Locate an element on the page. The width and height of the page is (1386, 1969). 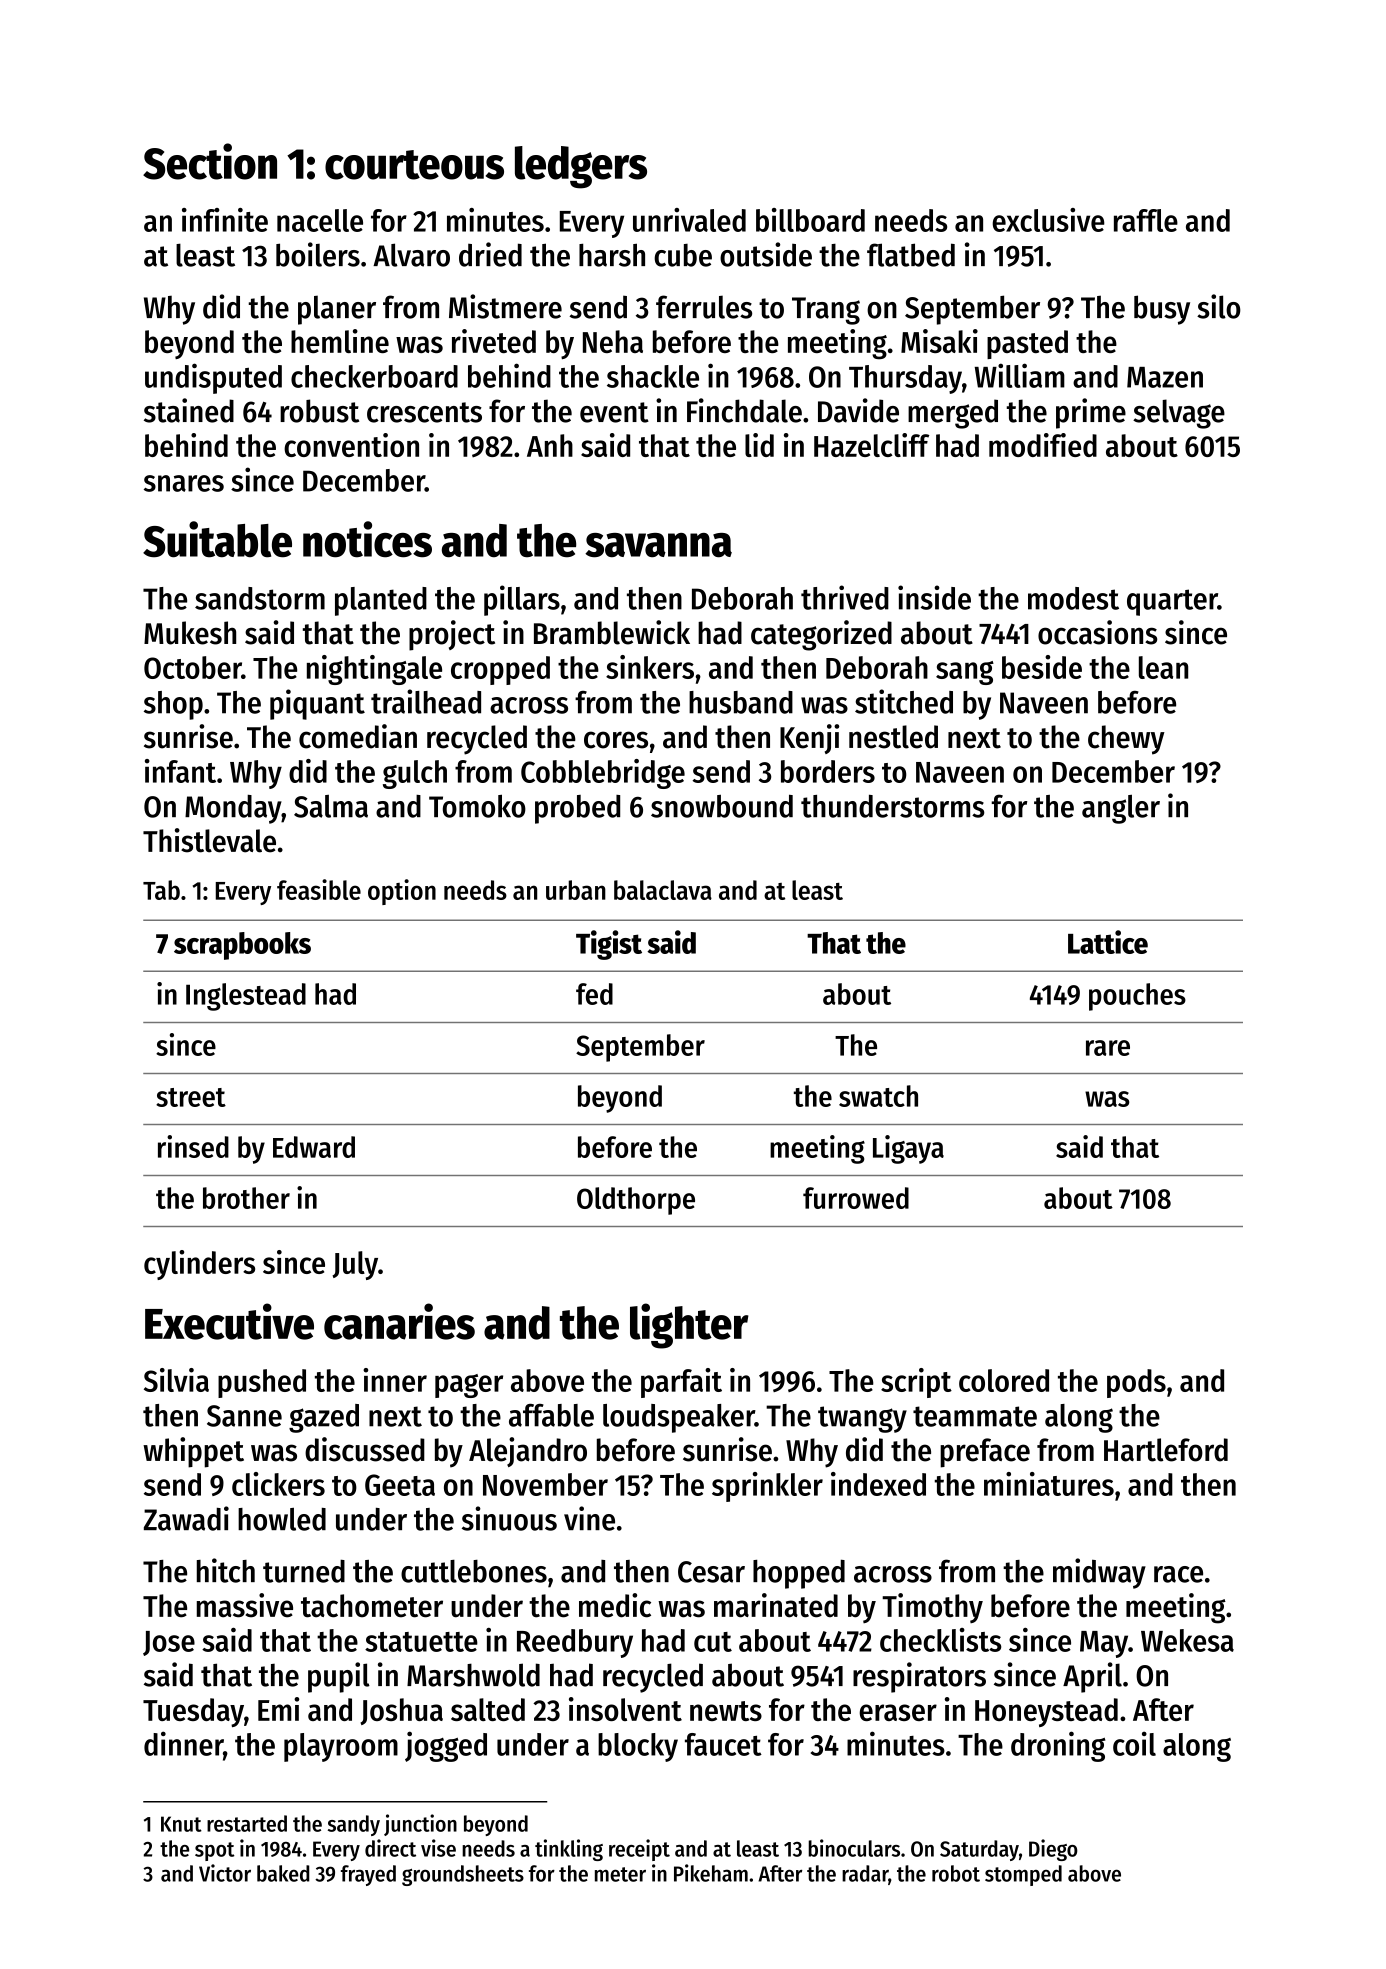
modified is located at coordinates (1043, 445).
